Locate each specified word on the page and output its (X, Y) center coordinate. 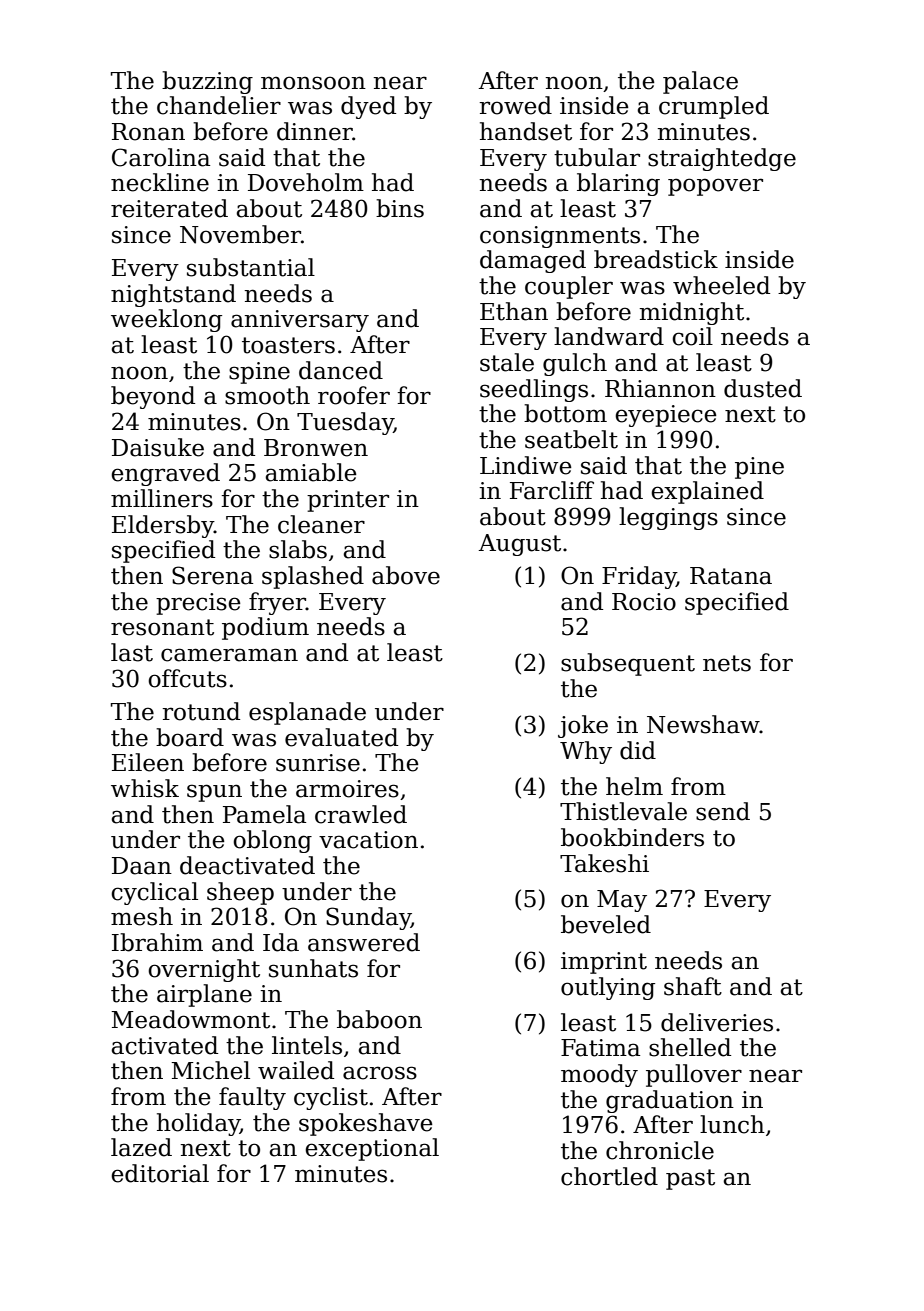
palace (700, 82)
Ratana (731, 576)
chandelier (219, 105)
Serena (212, 575)
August (520, 545)
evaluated (341, 737)
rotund (201, 711)
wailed (296, 1070)
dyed (368, 107)
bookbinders (632, 837)
